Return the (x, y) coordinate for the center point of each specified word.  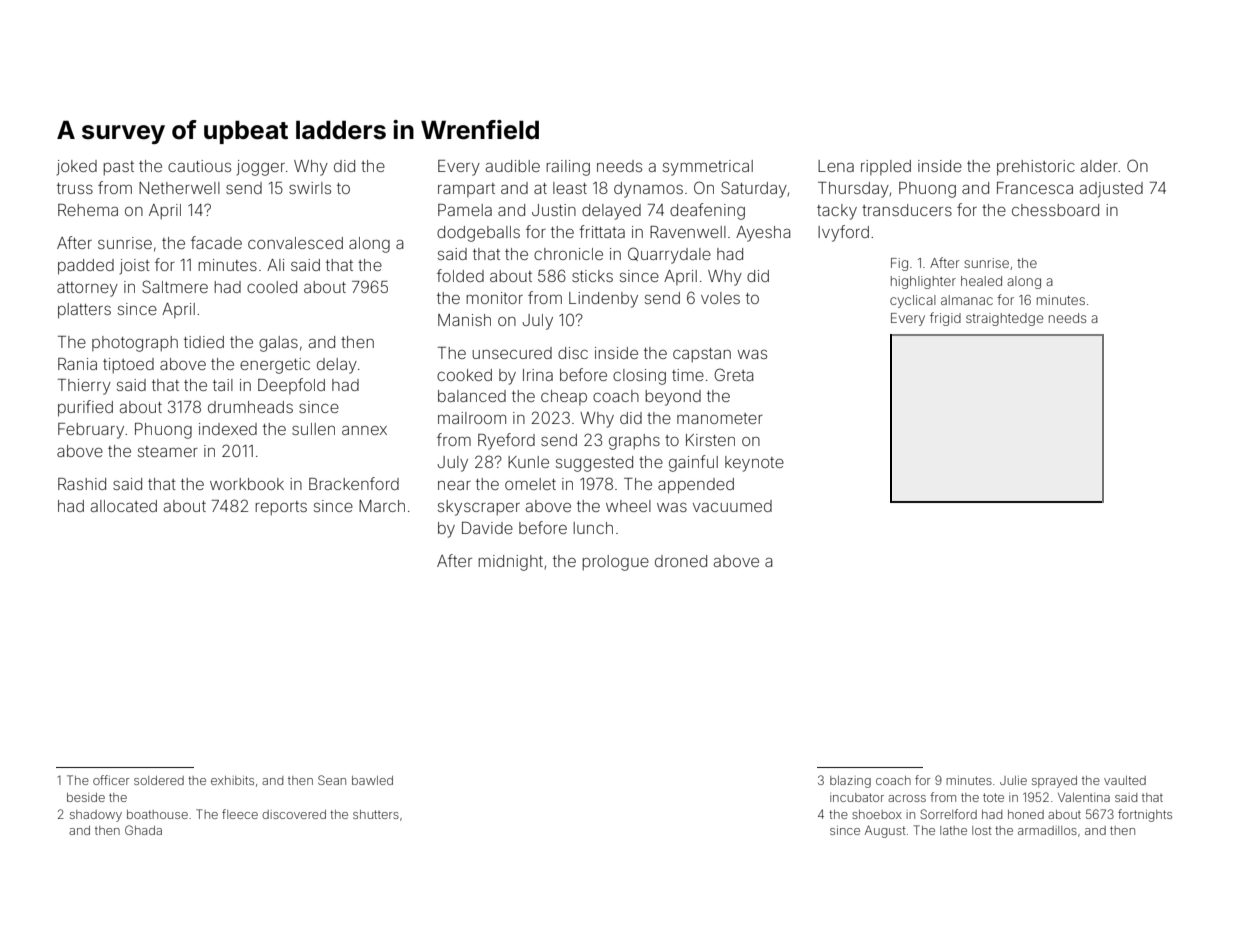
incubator (857, 797)
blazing (850, 782)
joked (77, 168)
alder (1099, 166)
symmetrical (708, 168)
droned (681, 561)
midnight (510, 563)
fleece (240, 814)
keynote (754, 464)
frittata (602, 231)
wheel (628, 506)
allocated (124, 506)
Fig (899, 264)
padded (86, 267)
